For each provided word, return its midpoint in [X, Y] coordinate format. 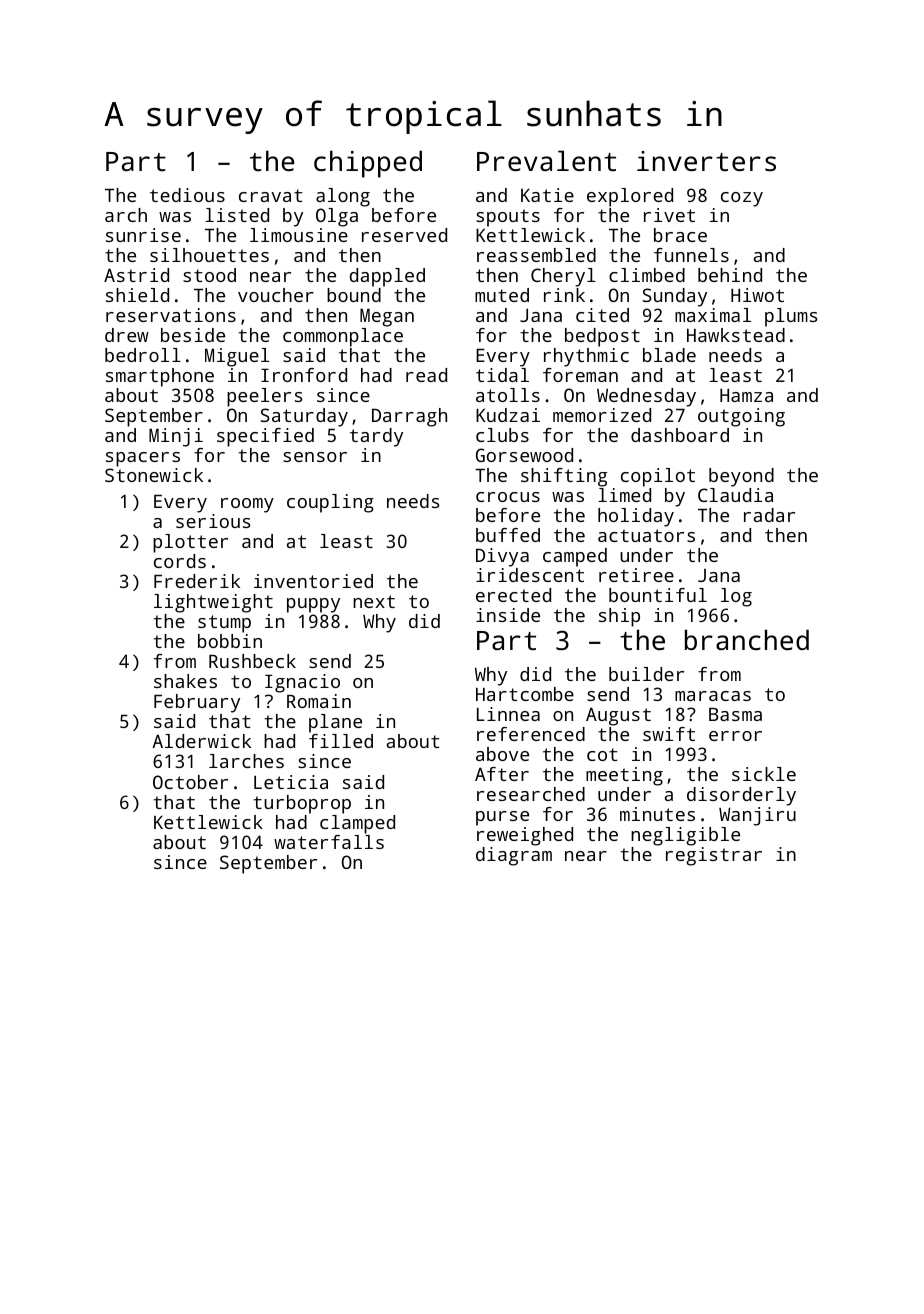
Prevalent [546, 160]
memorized [602, 415]
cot [602, 754]
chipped [368, 164]
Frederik [197, 581]
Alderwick [201, 741]
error [735, 736]
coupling [330, 503]
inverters [706, 161]
